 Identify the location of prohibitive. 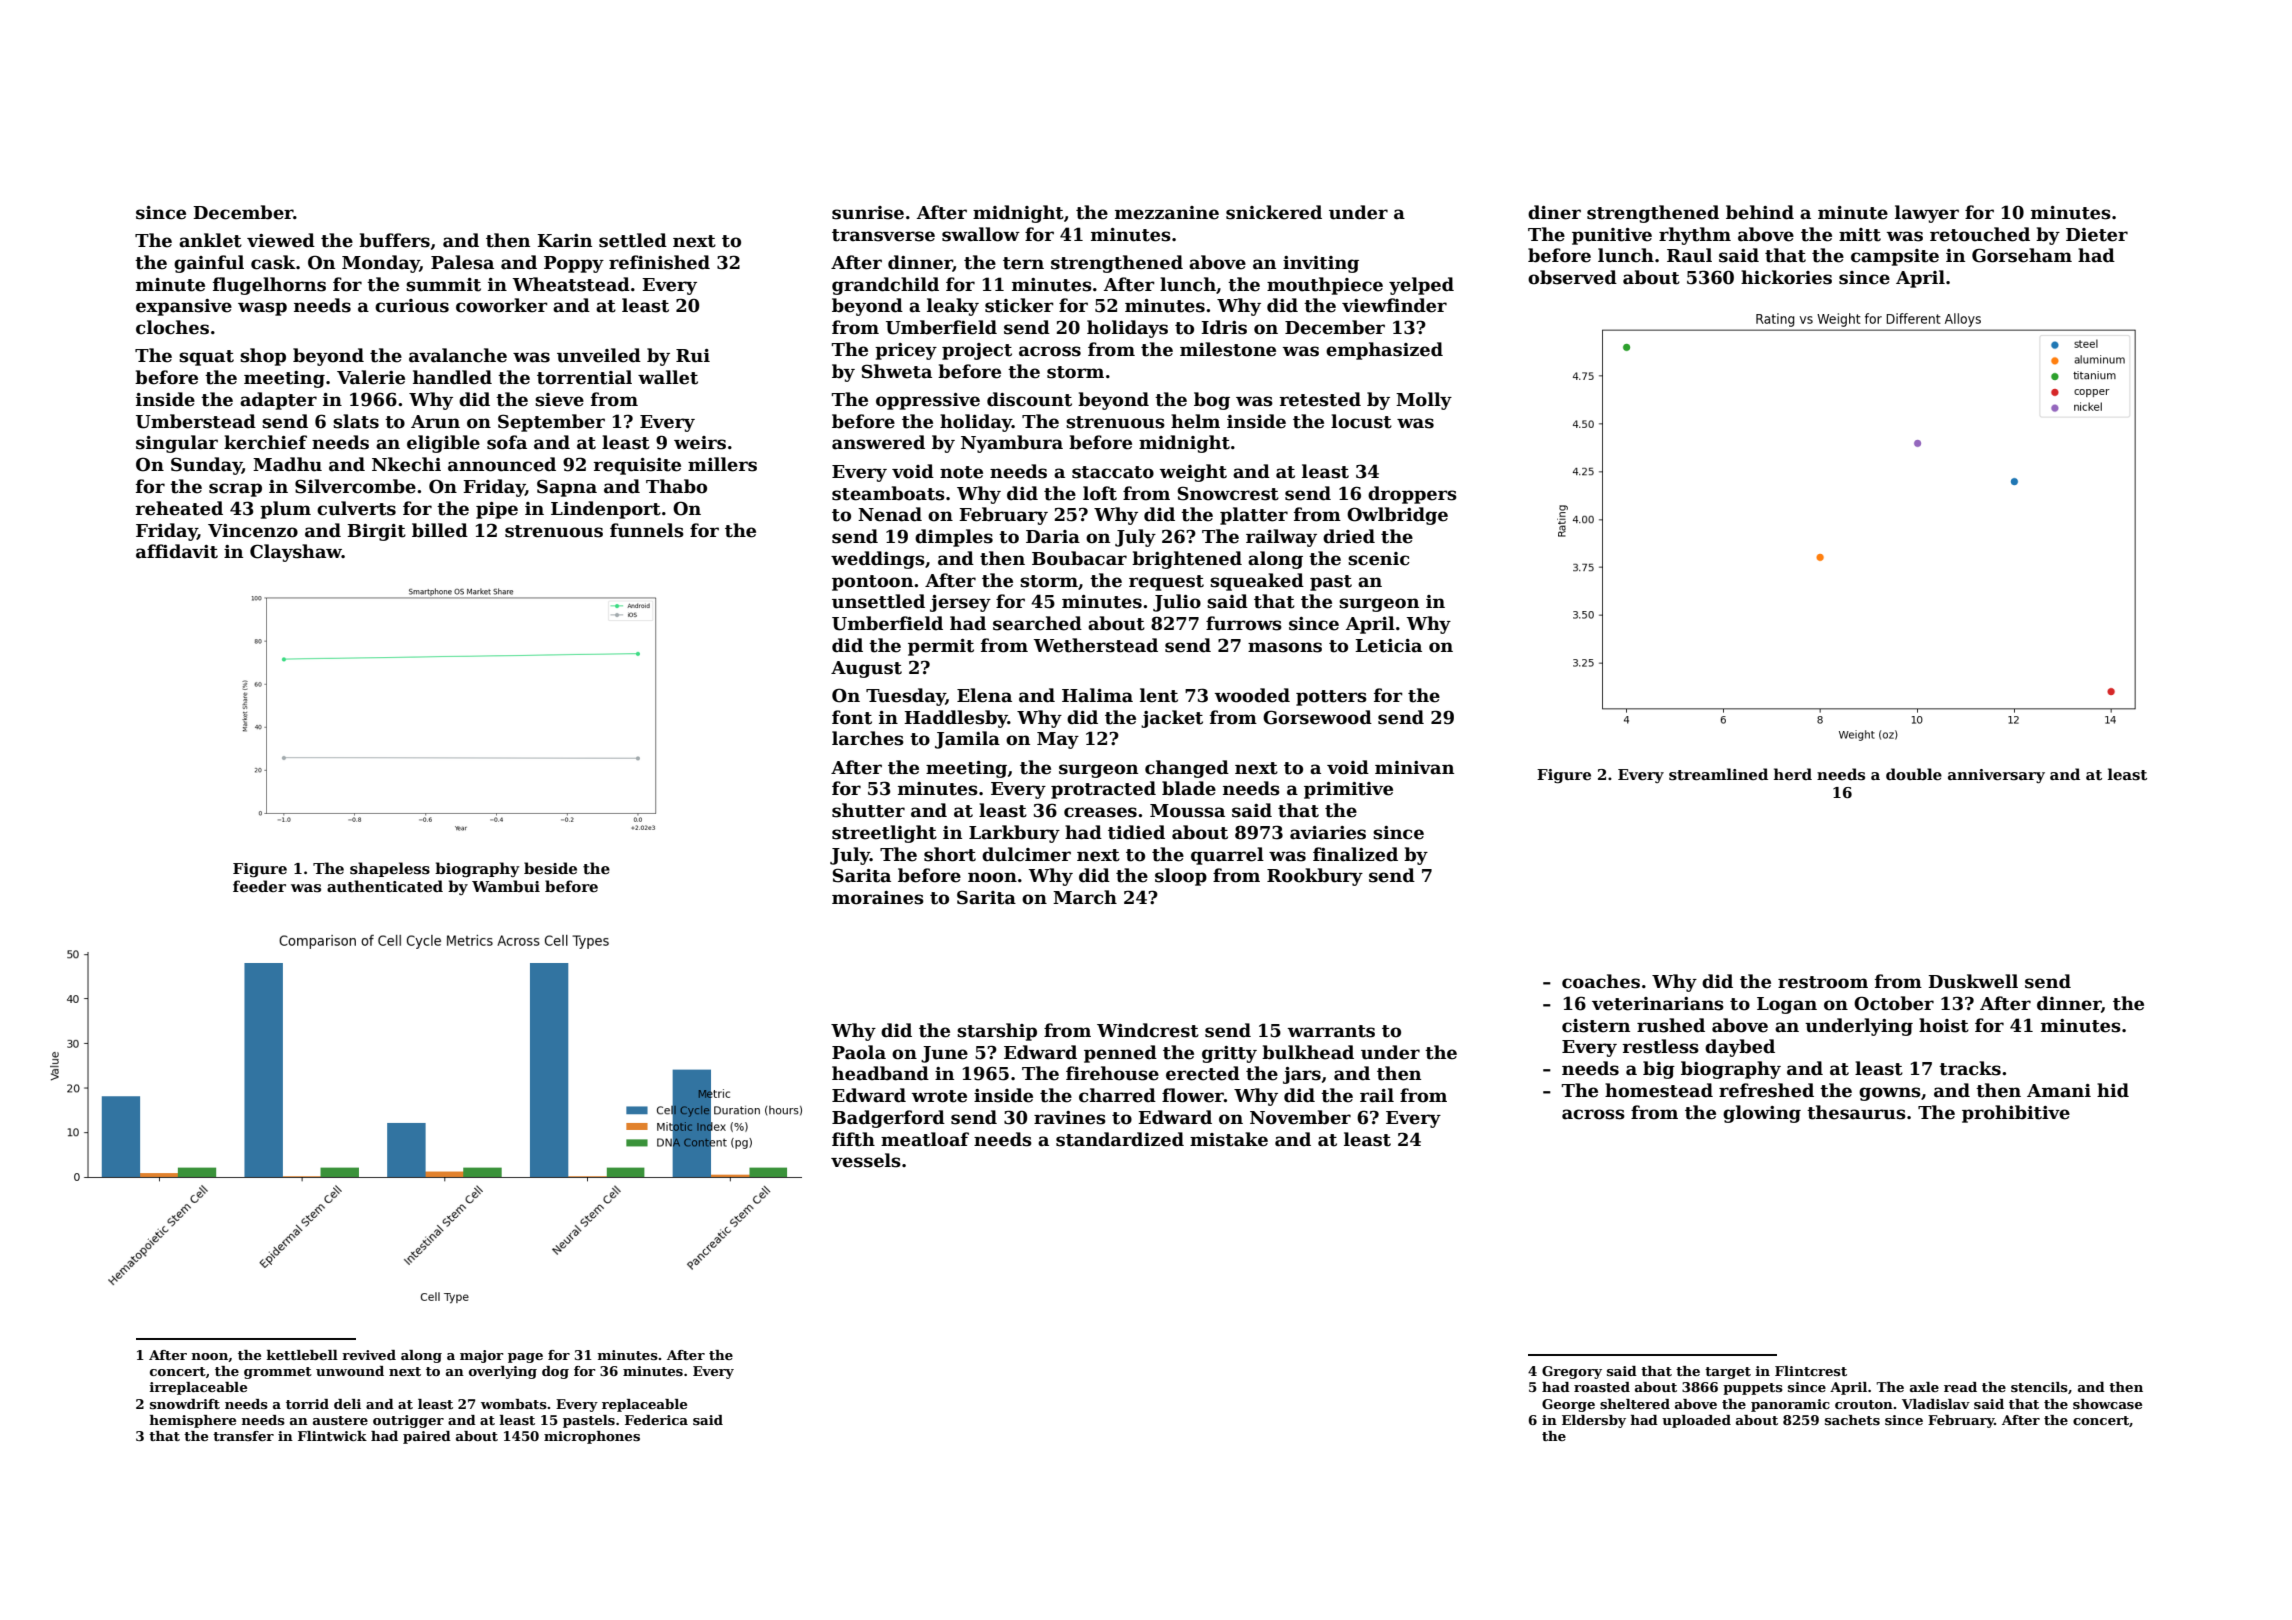
(2016, 1114).
